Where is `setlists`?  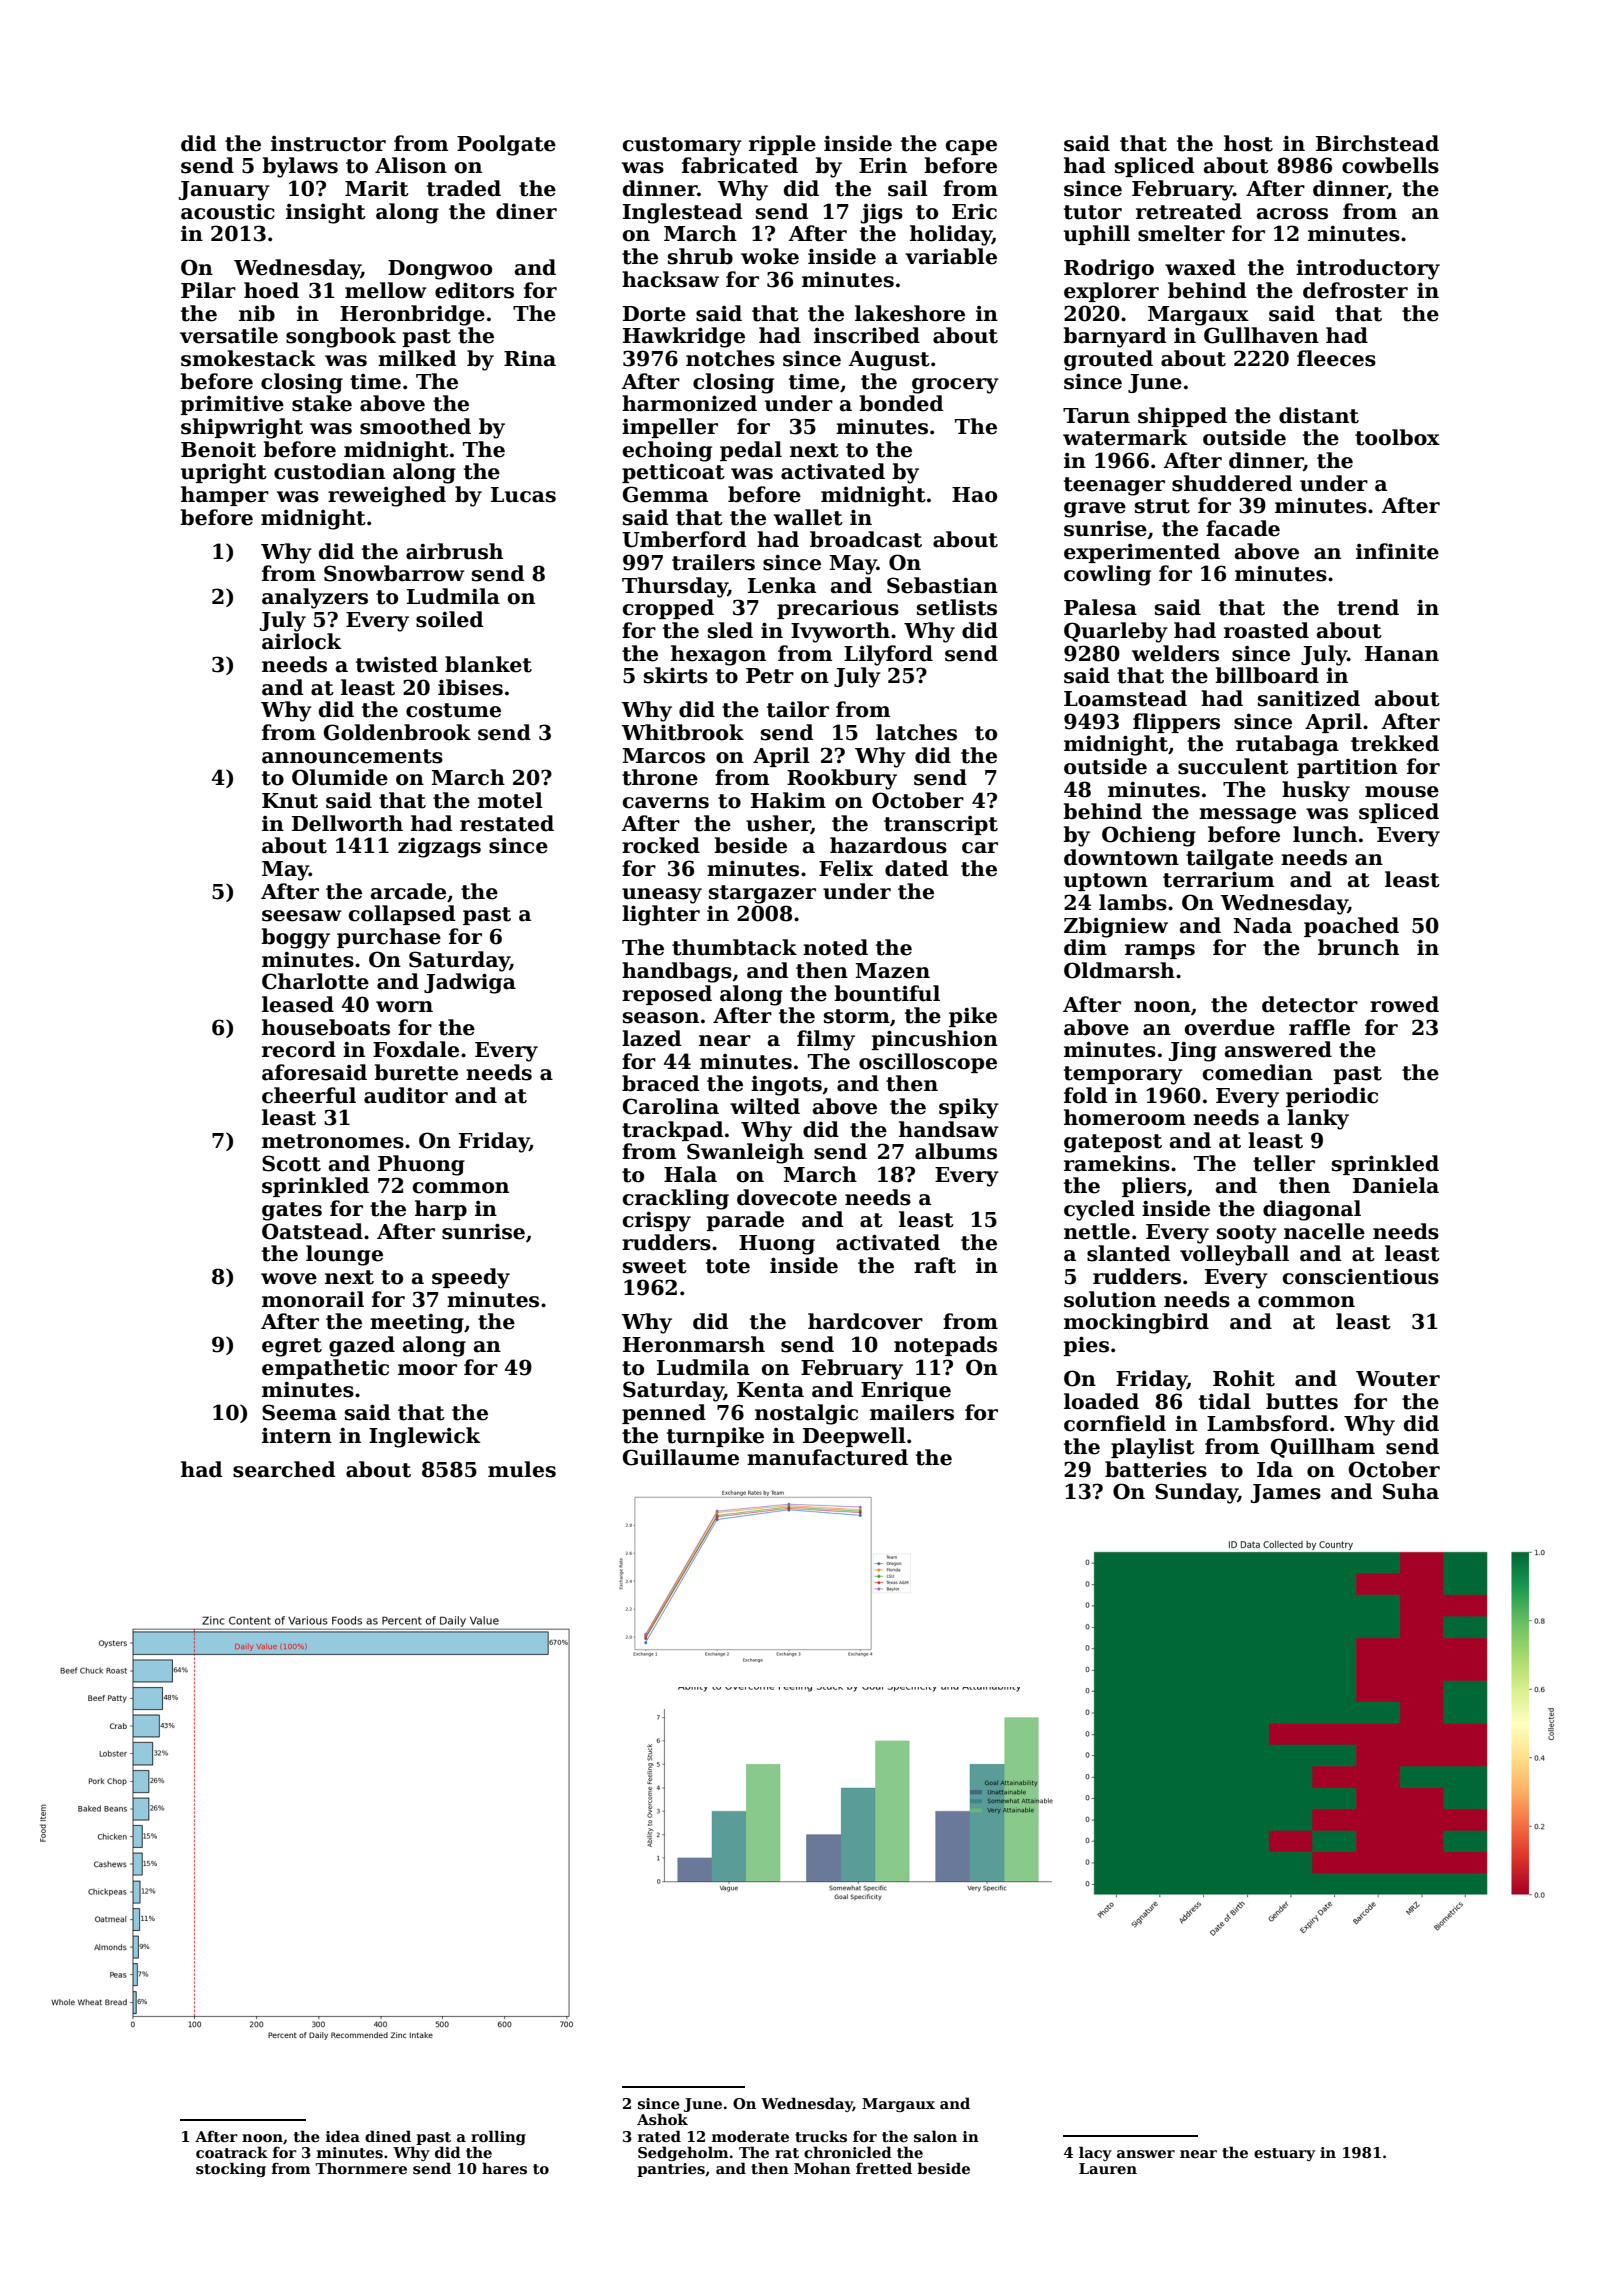 setlists is located at coordinates (957, 607).
